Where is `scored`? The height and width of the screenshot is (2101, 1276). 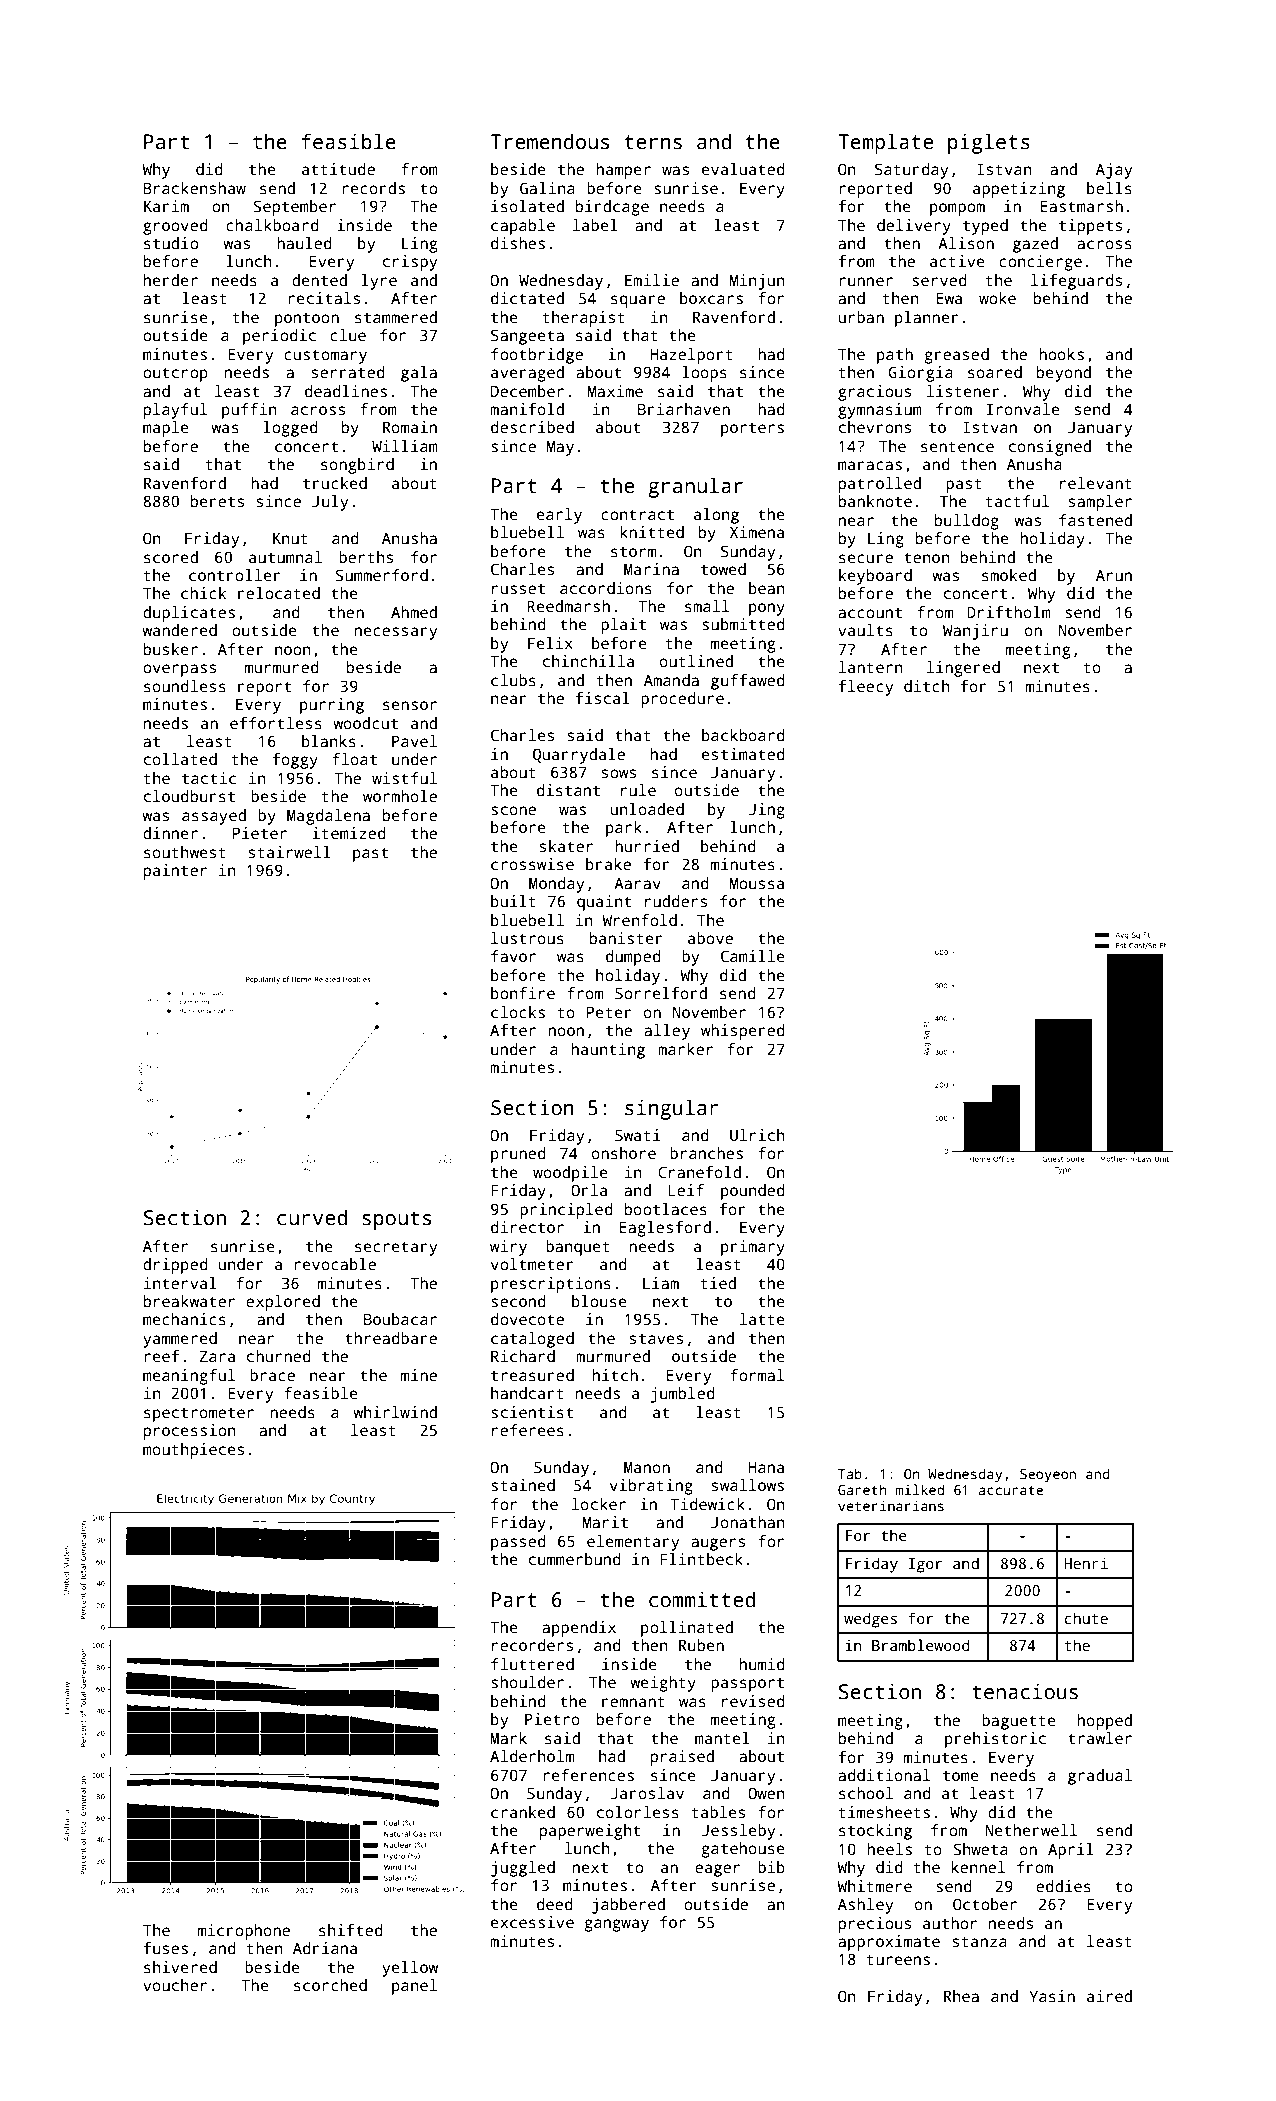 scored is located at coordinates (171, 557).
